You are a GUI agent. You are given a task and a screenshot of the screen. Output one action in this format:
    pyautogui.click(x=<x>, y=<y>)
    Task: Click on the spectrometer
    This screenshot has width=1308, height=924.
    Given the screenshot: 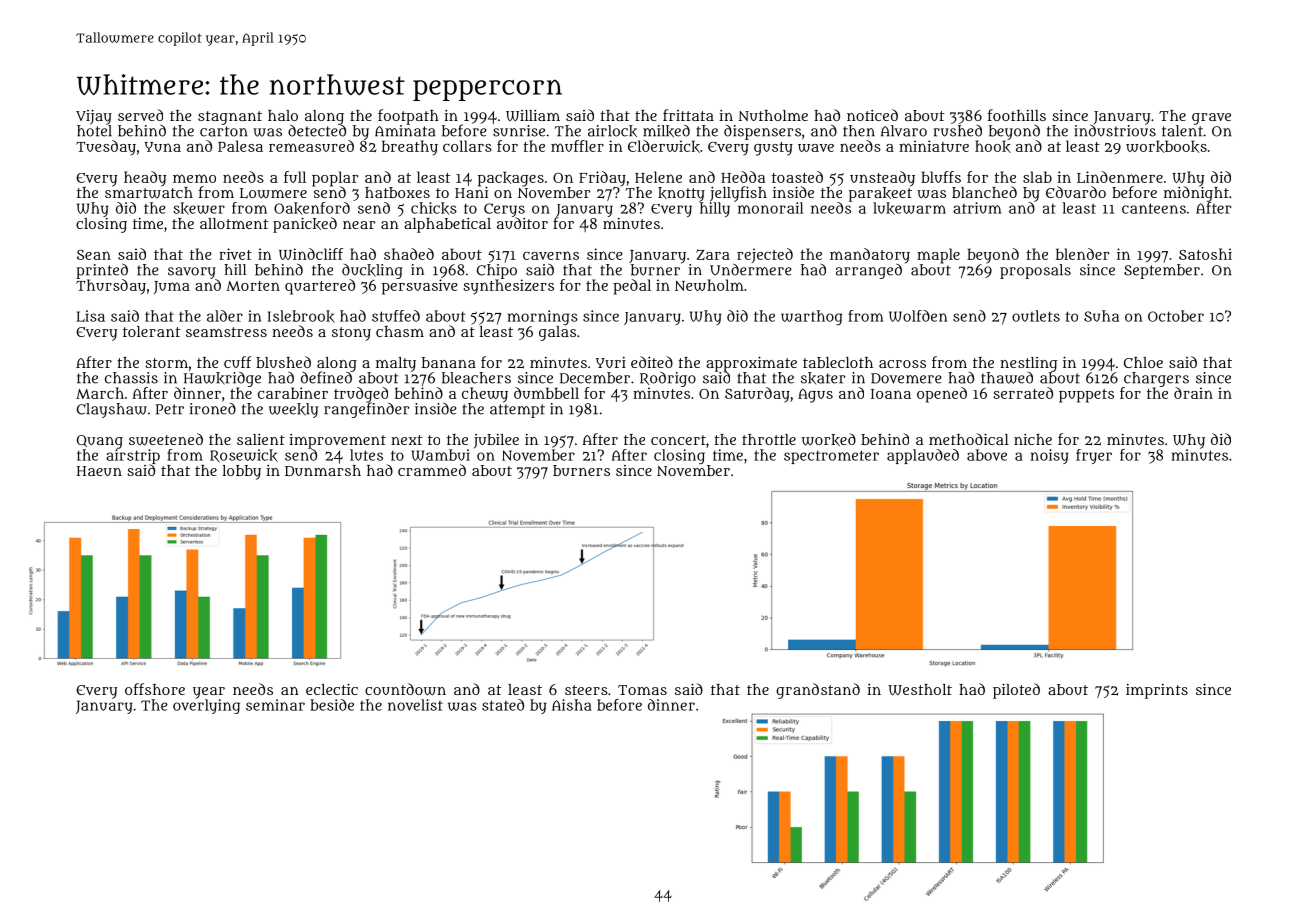 What is the action you would take?
    pyautogui.click(x=831, y=457)
